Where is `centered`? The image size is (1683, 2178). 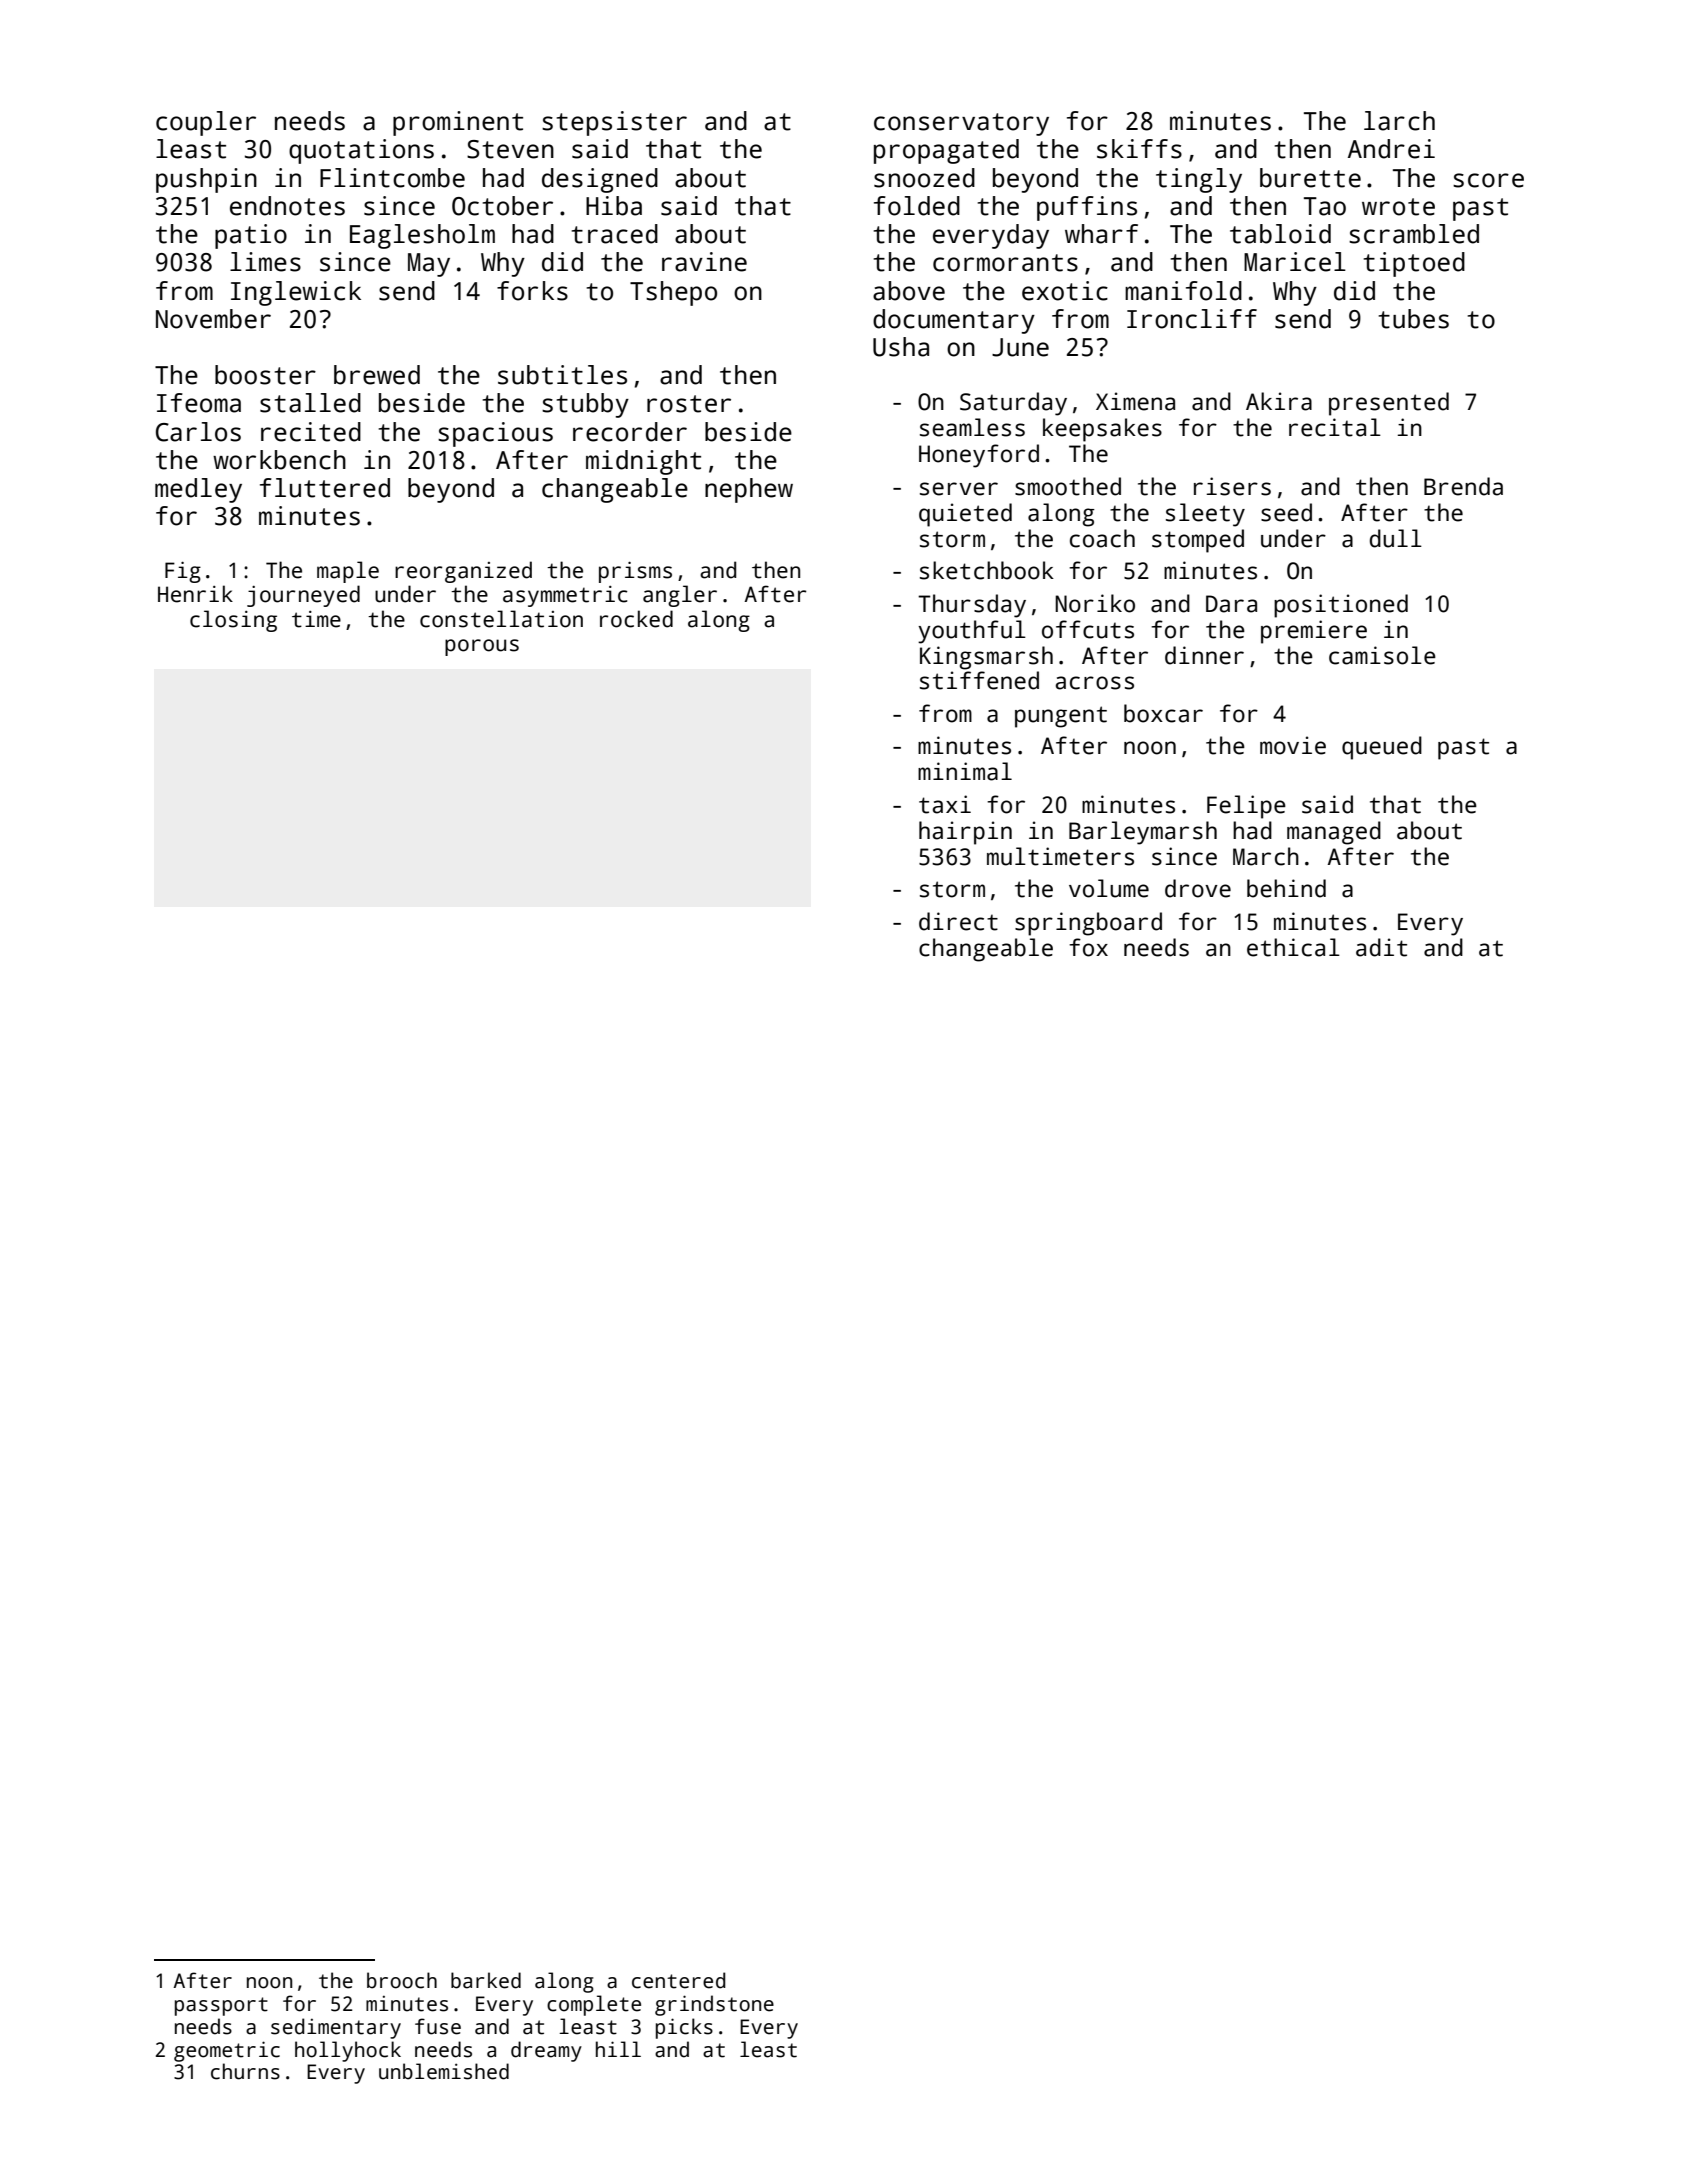
centered is located at coordinates (679, 1980).
